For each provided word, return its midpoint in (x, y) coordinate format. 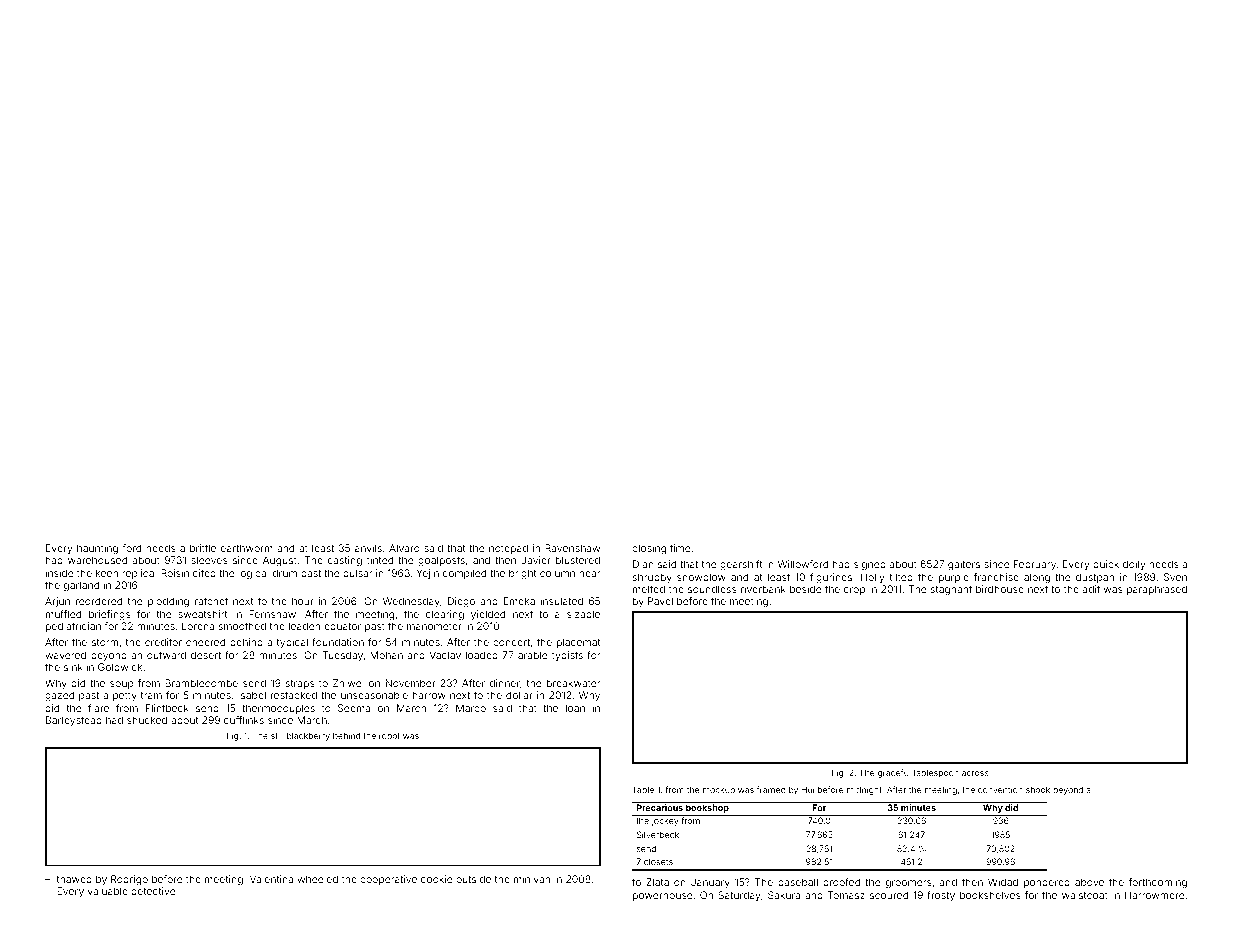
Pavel (660, 601)
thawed (74, 879)
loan (575, 708)
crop (854, 591)
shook (1038, 790)
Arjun (57, 602)
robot (389, 736)
